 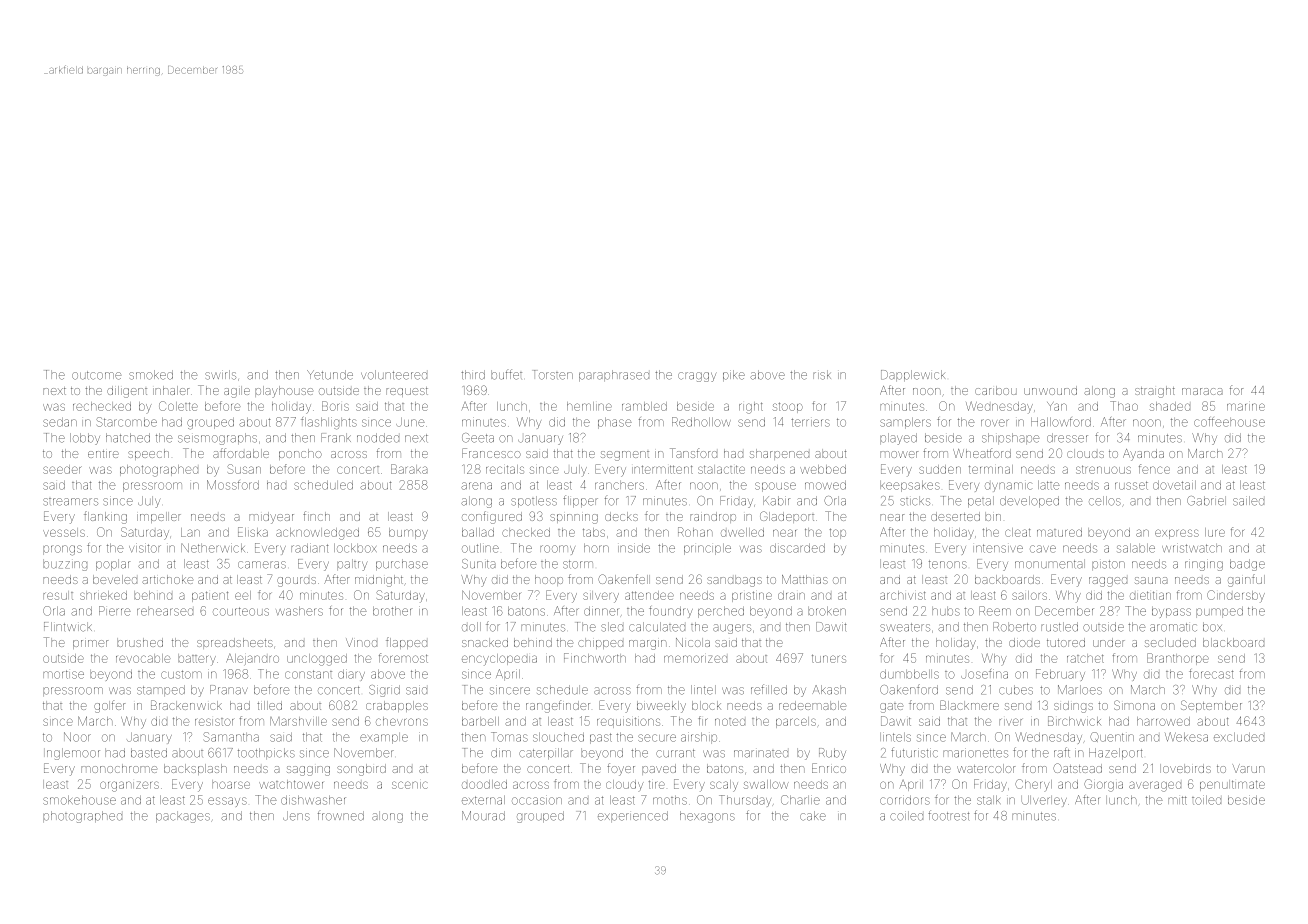 What do you see at coordinates (1211, 706) in the screenshot?
I see `September` at bounding box center [1211, 706].
